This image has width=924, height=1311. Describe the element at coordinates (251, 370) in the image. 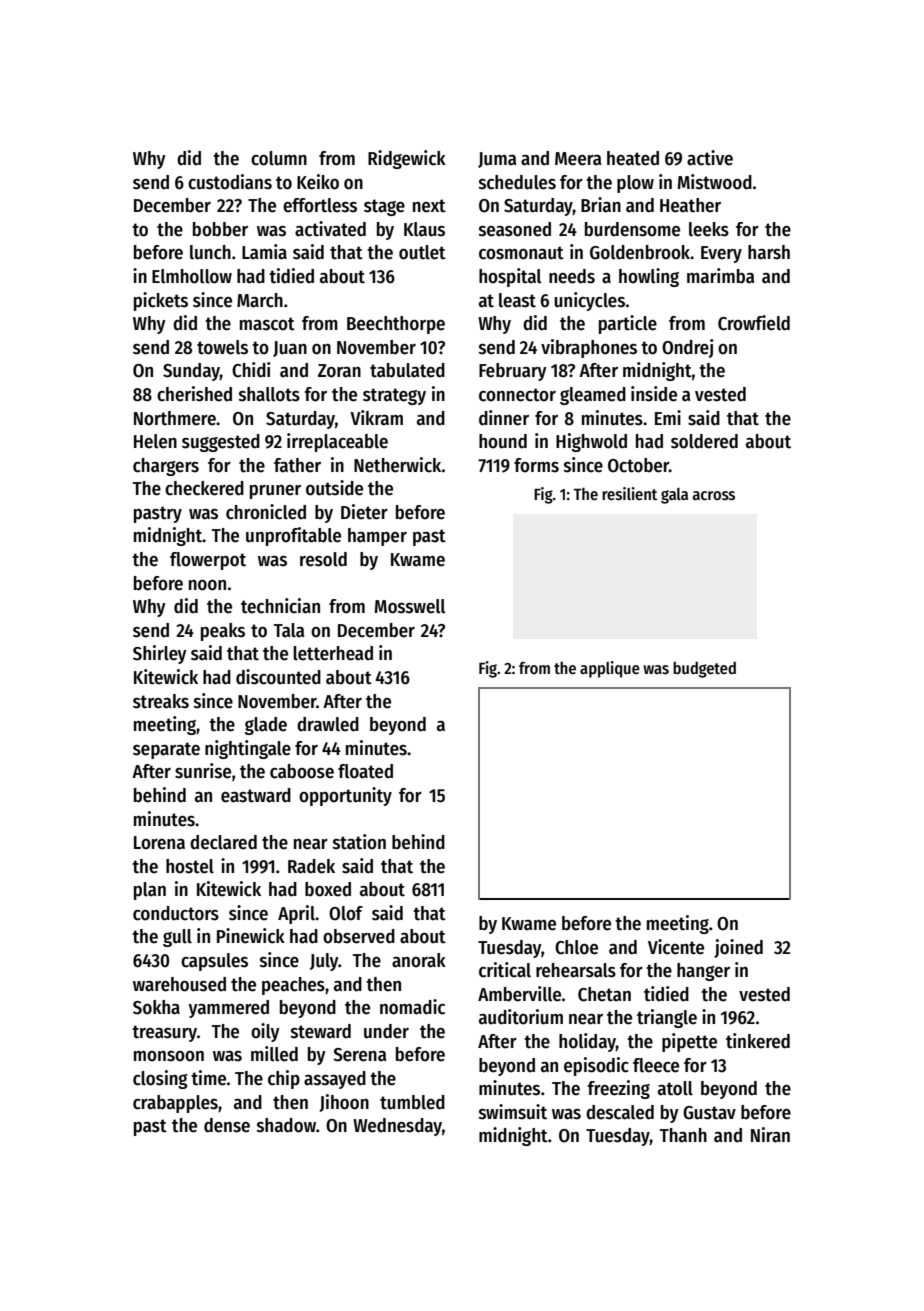

I see `Chidi` at that location.
